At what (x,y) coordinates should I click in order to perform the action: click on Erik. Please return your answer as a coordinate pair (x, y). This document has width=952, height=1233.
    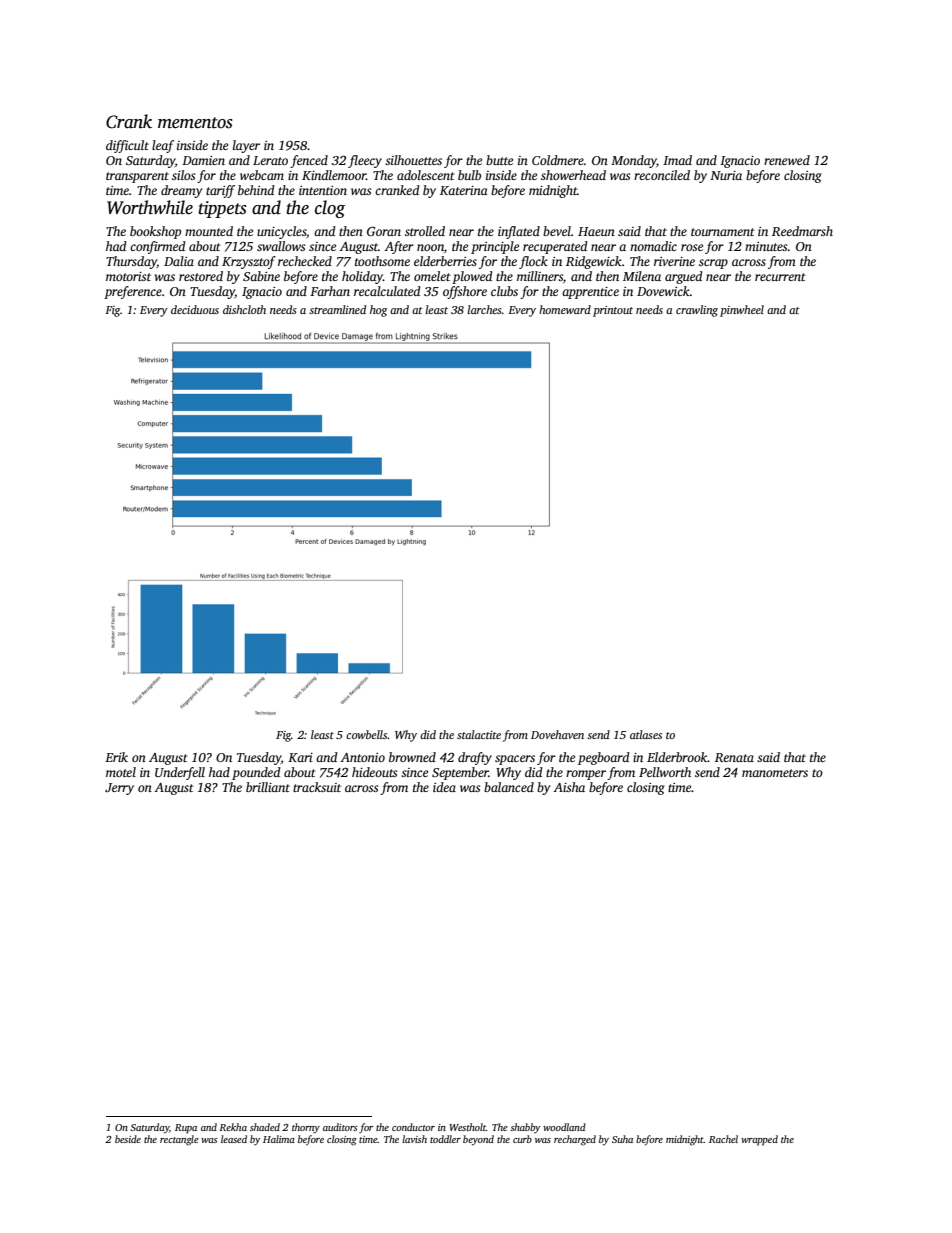
    Looking at the image, I should click on (116, 757).
